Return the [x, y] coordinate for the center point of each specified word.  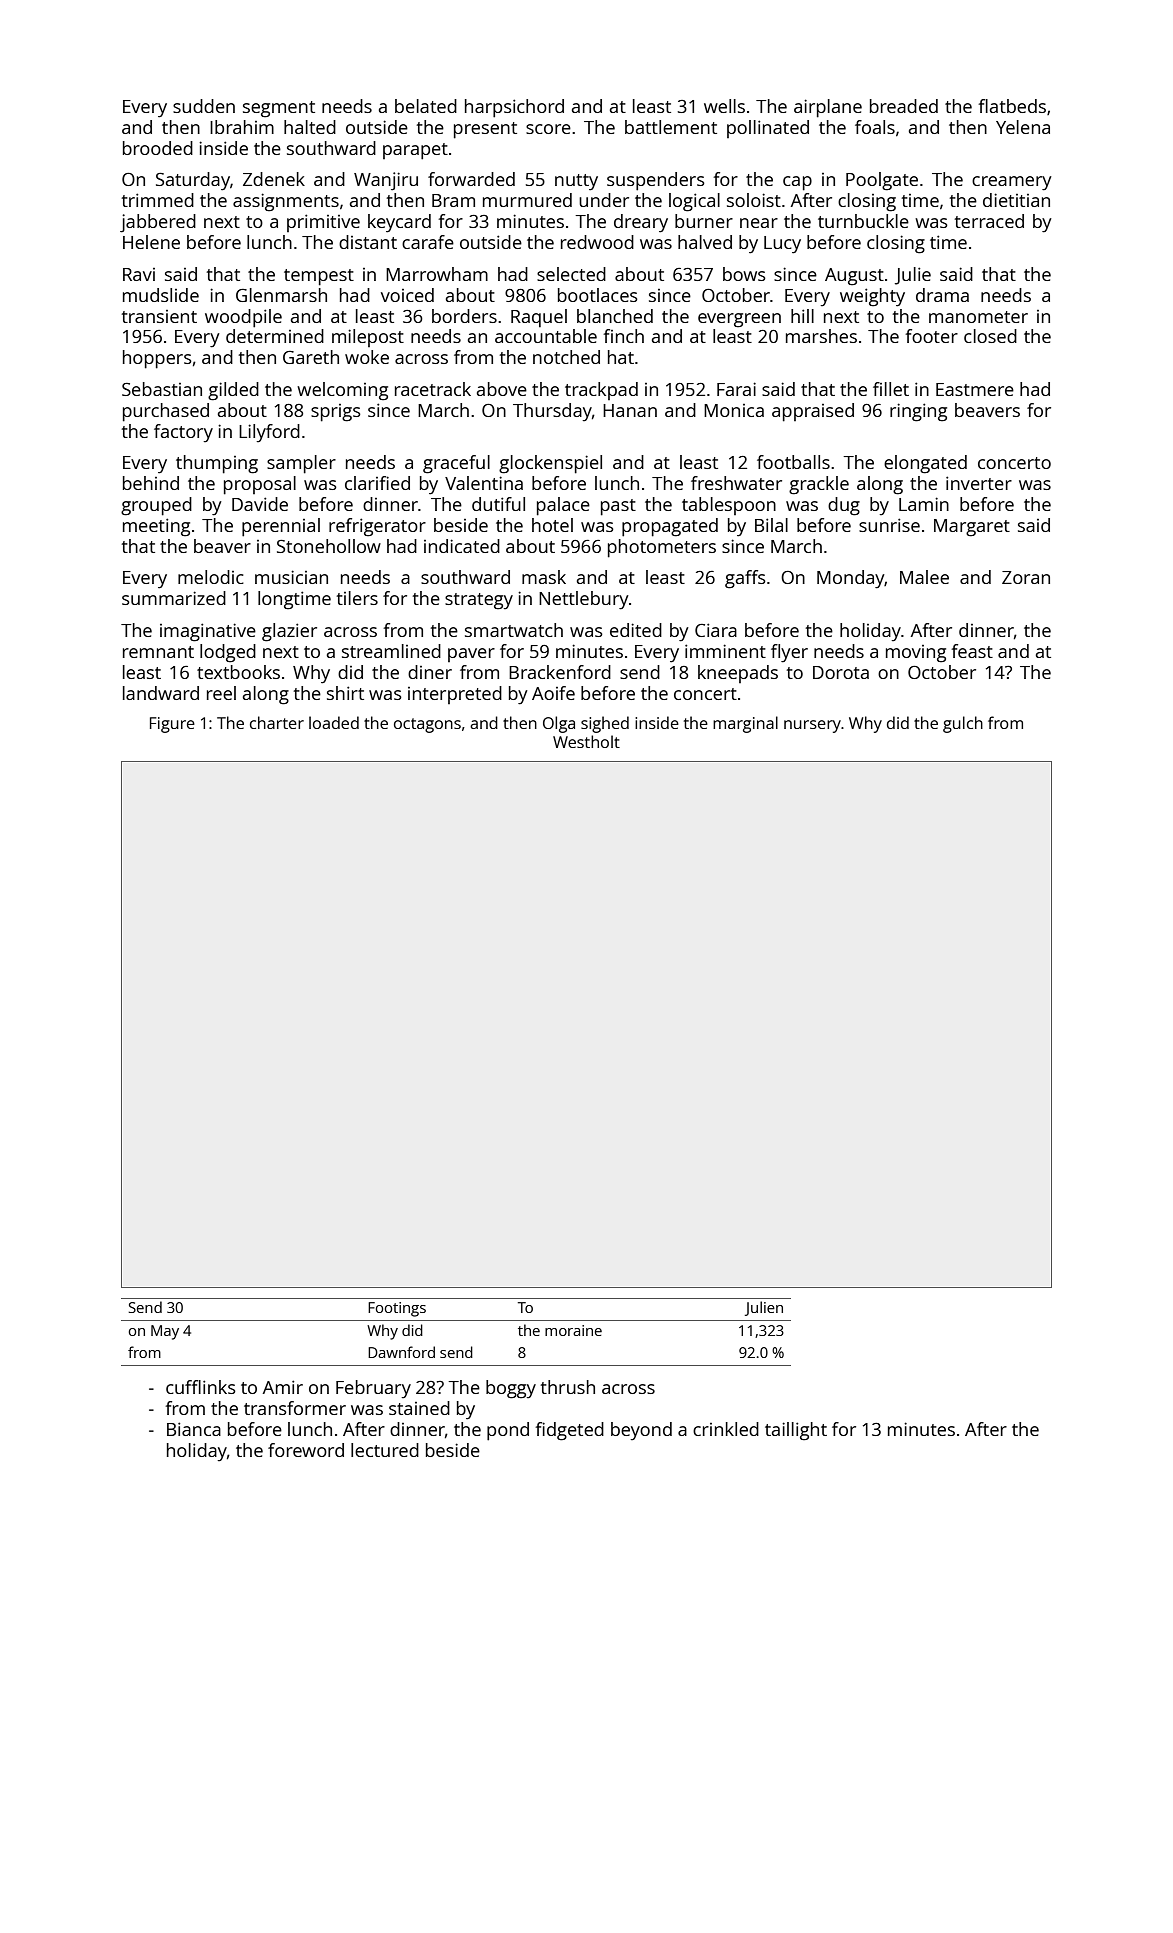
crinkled [726, 1429]
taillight [796, 1431]
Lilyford [269, 433]
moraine [573, 1330]
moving [916, 654]
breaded [904, 106]
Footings [397, 1309]
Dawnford [401, 1352]
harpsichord [514, 108]
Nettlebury [584, 600]
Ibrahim [242, 127]
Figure [172, 725]
